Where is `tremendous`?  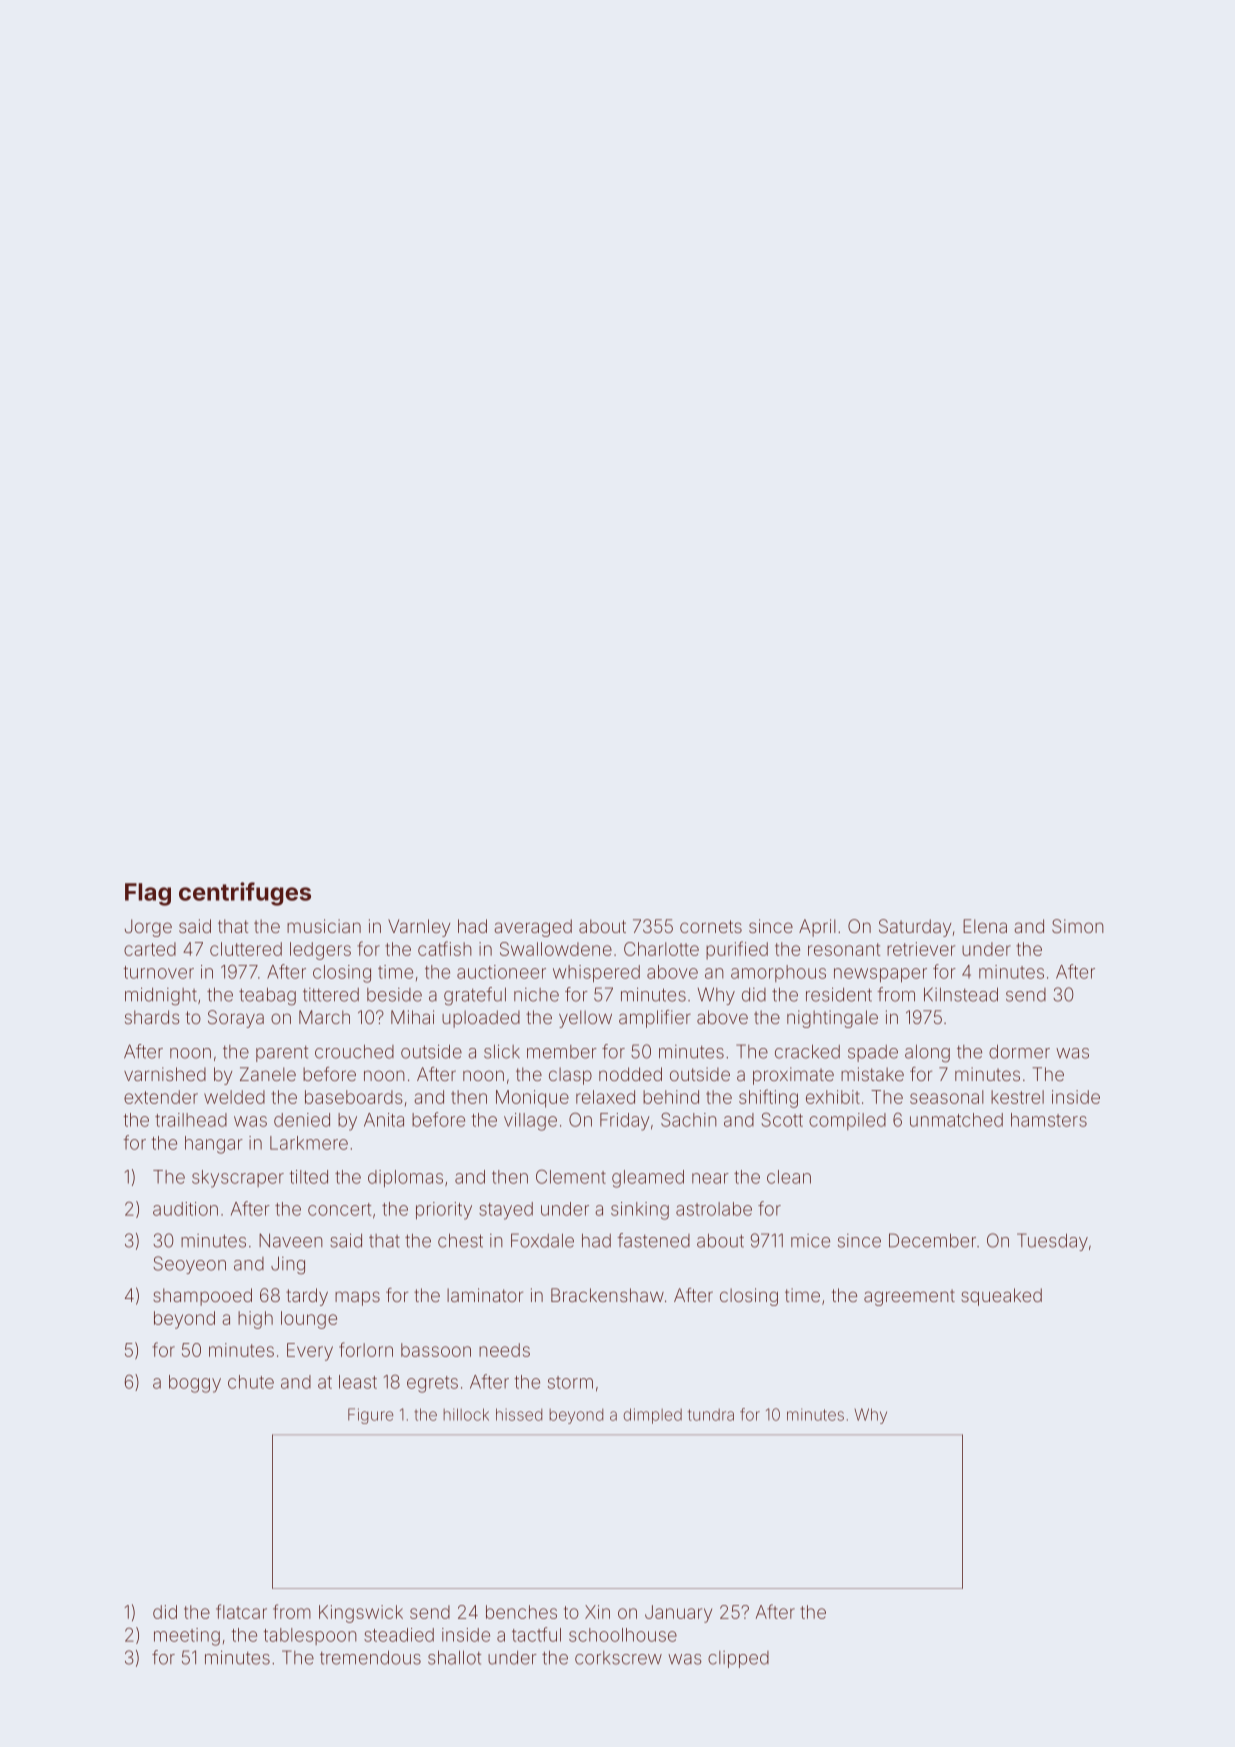 tremendous is located at coordinates (370, 1657).
